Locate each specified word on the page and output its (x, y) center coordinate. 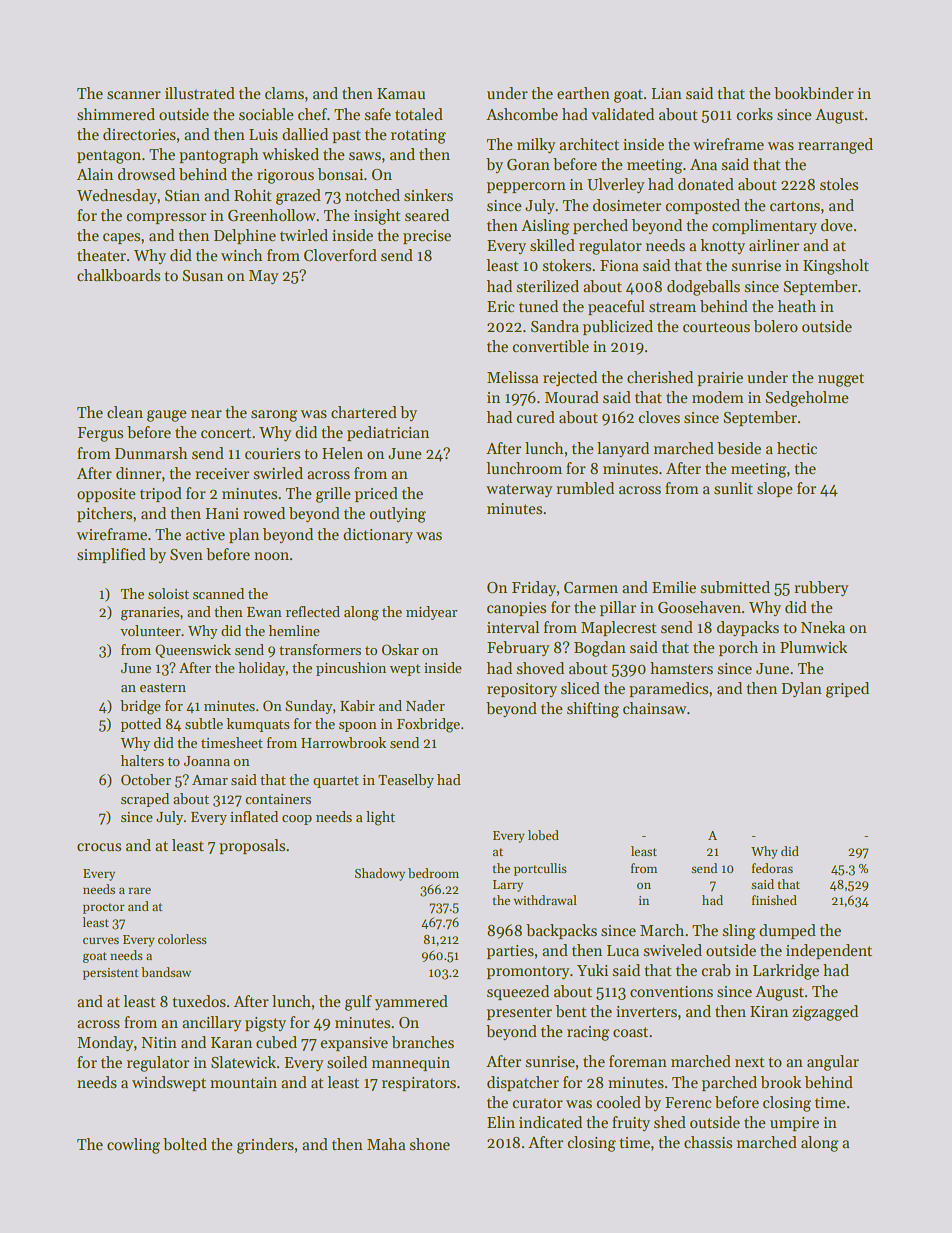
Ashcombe (522, 114)
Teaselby (406, 781)
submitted (735, 587)
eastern (163, 687)
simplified (111, 555)
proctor (104, 908)
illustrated (200, 93)
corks (754, 114)
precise (427, 237)
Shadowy (380, 874)
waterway (519, 490)
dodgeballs (703, 288)
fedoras (772, 868)
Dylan (801, 689)
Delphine (245, 236)
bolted (185, 1144)
